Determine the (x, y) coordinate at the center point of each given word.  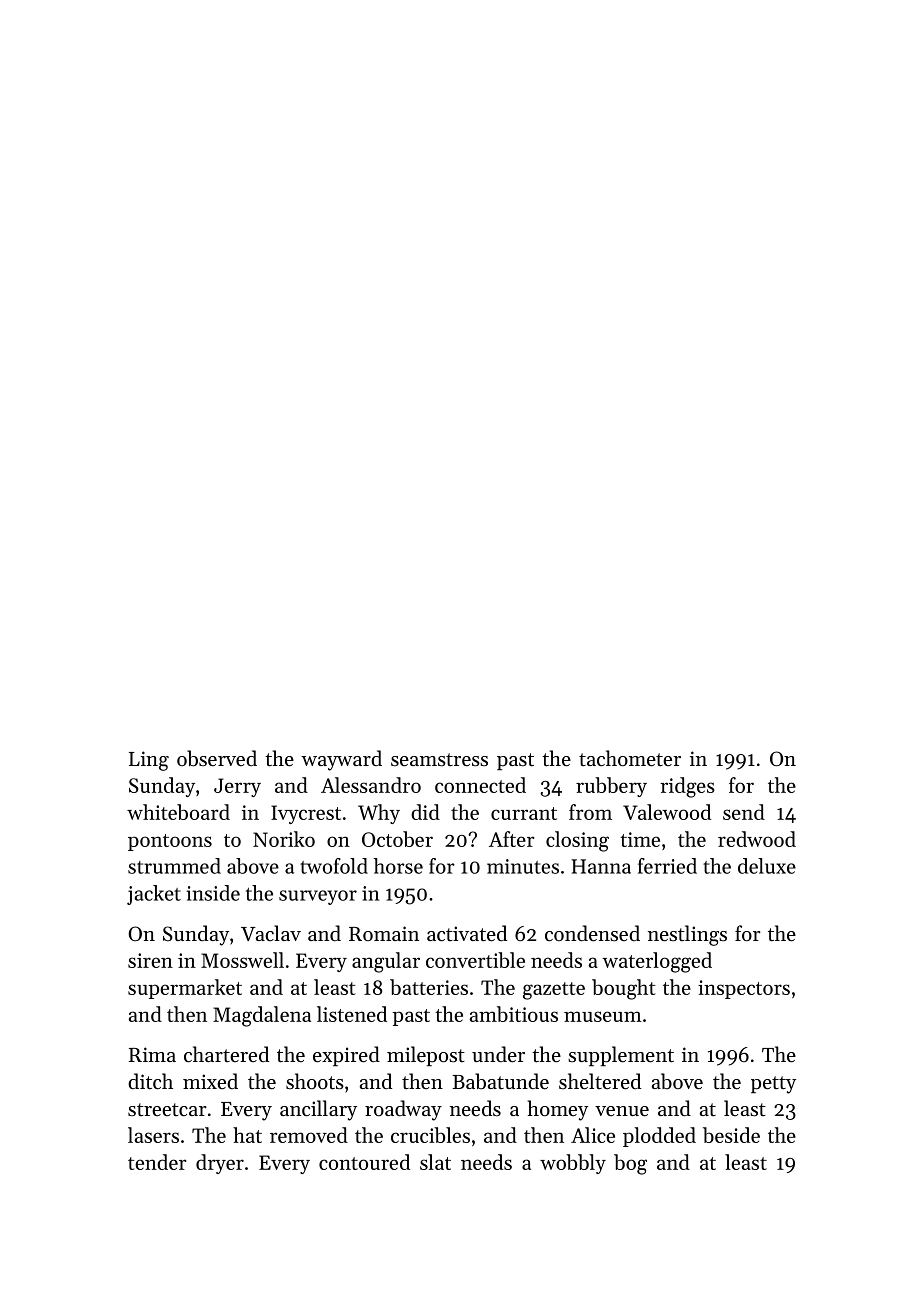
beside (731, 1135)
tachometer (630, 758)
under (498, 1054)
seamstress (439, 760)
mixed (210, 1081)
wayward (341, 760)
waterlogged (657, 962)
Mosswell (242, 960)
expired (346, 1056)
